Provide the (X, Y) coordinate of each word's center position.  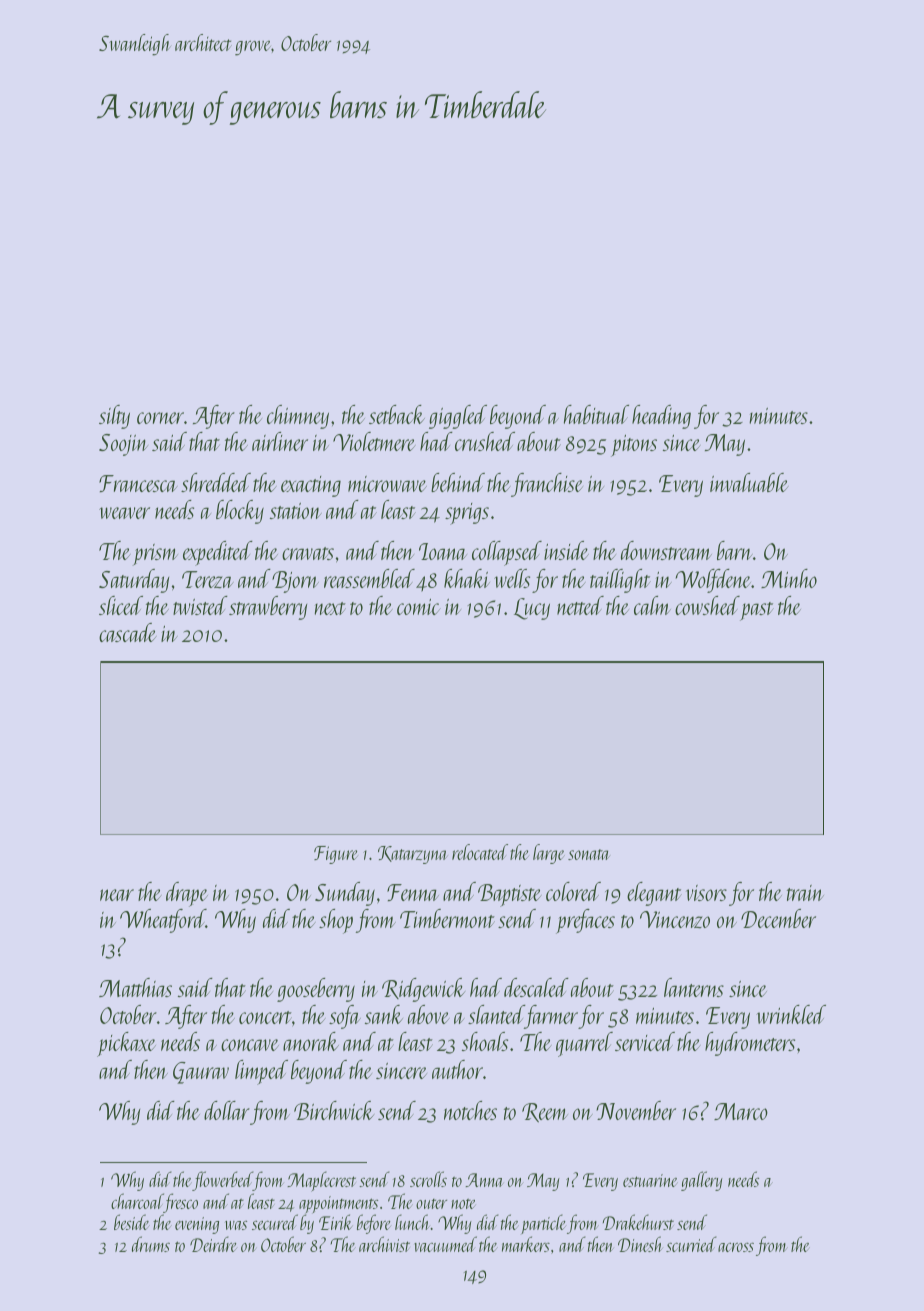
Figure (336, 855)
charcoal (137, 1201)
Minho (789, 578)
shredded (216, 482)
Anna (484, 1180)
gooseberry (316, 990)
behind (458, 482)
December (778, 918)
